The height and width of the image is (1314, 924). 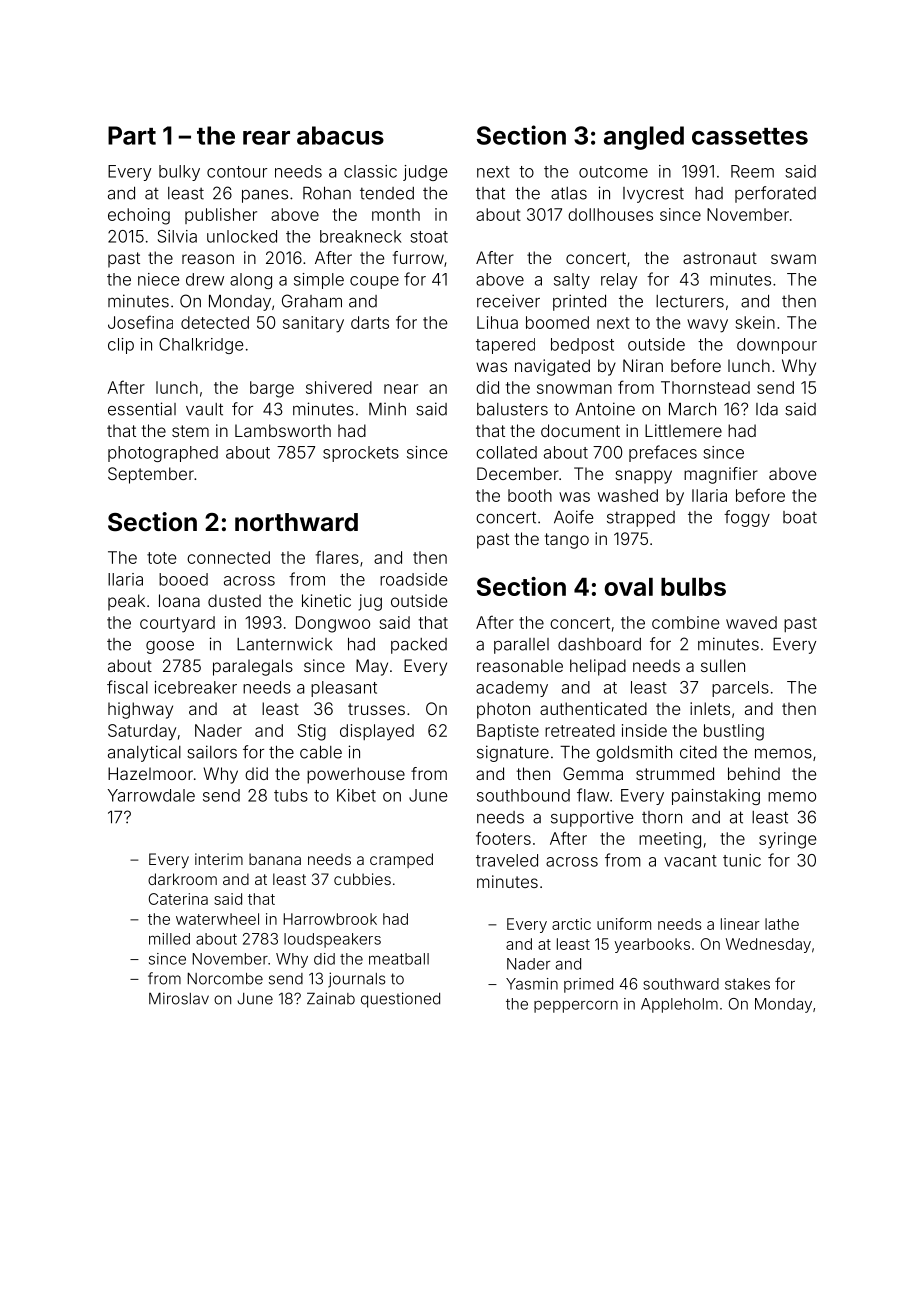 What do you see at coordinates (387, 409) in the image?
I see `Minh` at bounding box center [387, 409].
